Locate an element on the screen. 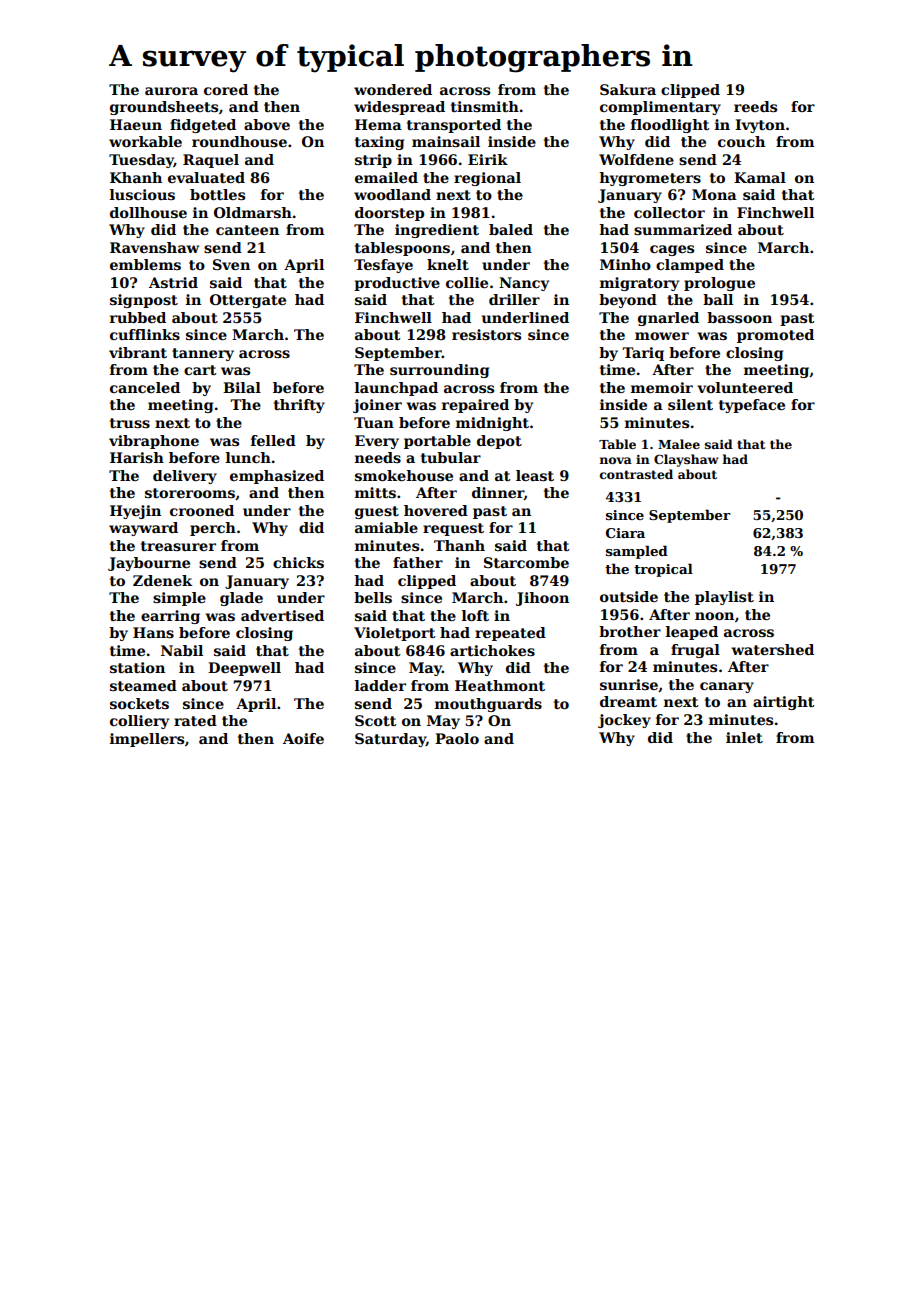 Image resolution: width=924 pixels, height=1308 pixels. Deepwell is located at coordinates (244, 669).
